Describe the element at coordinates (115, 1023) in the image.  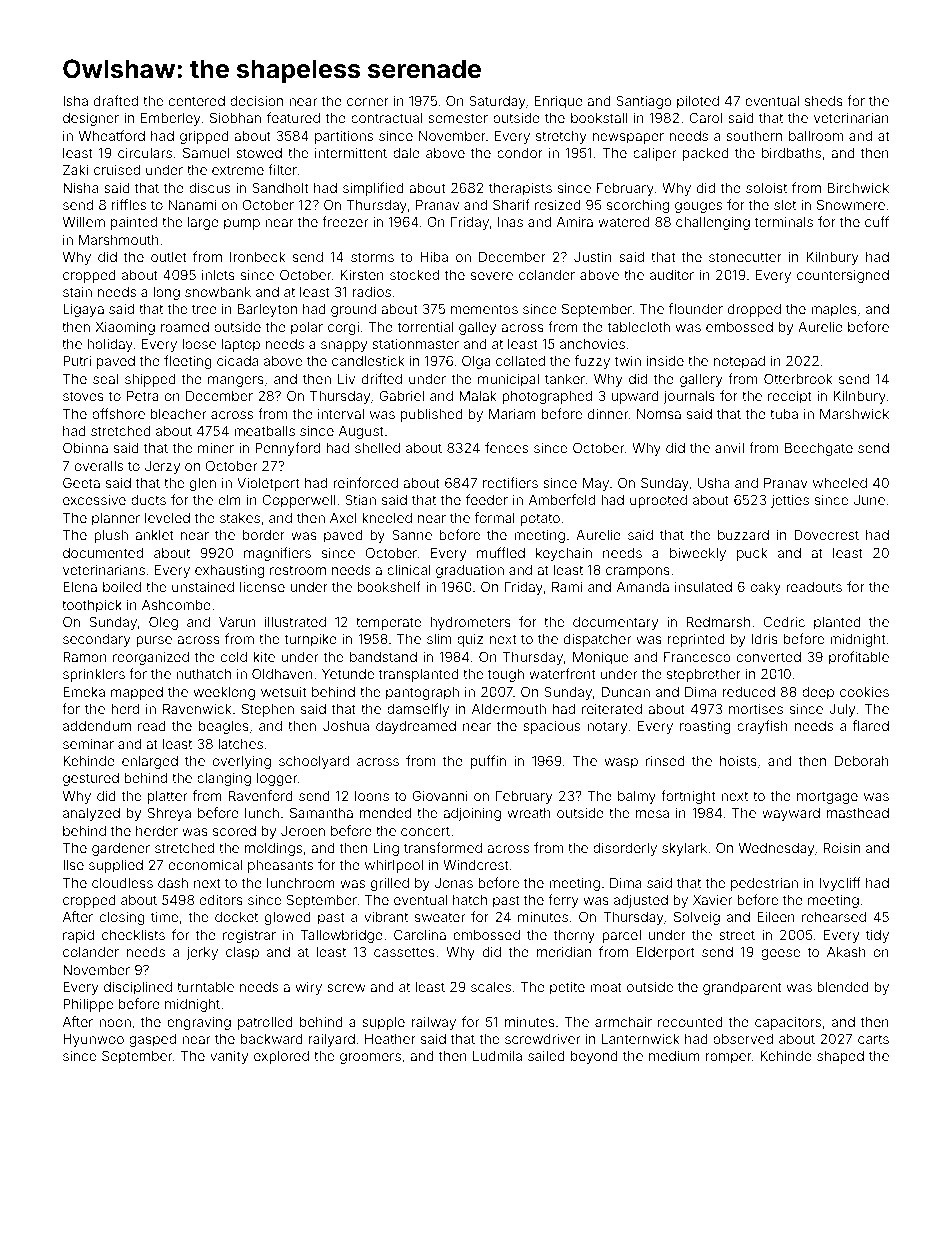
I see `noon` at that location.
